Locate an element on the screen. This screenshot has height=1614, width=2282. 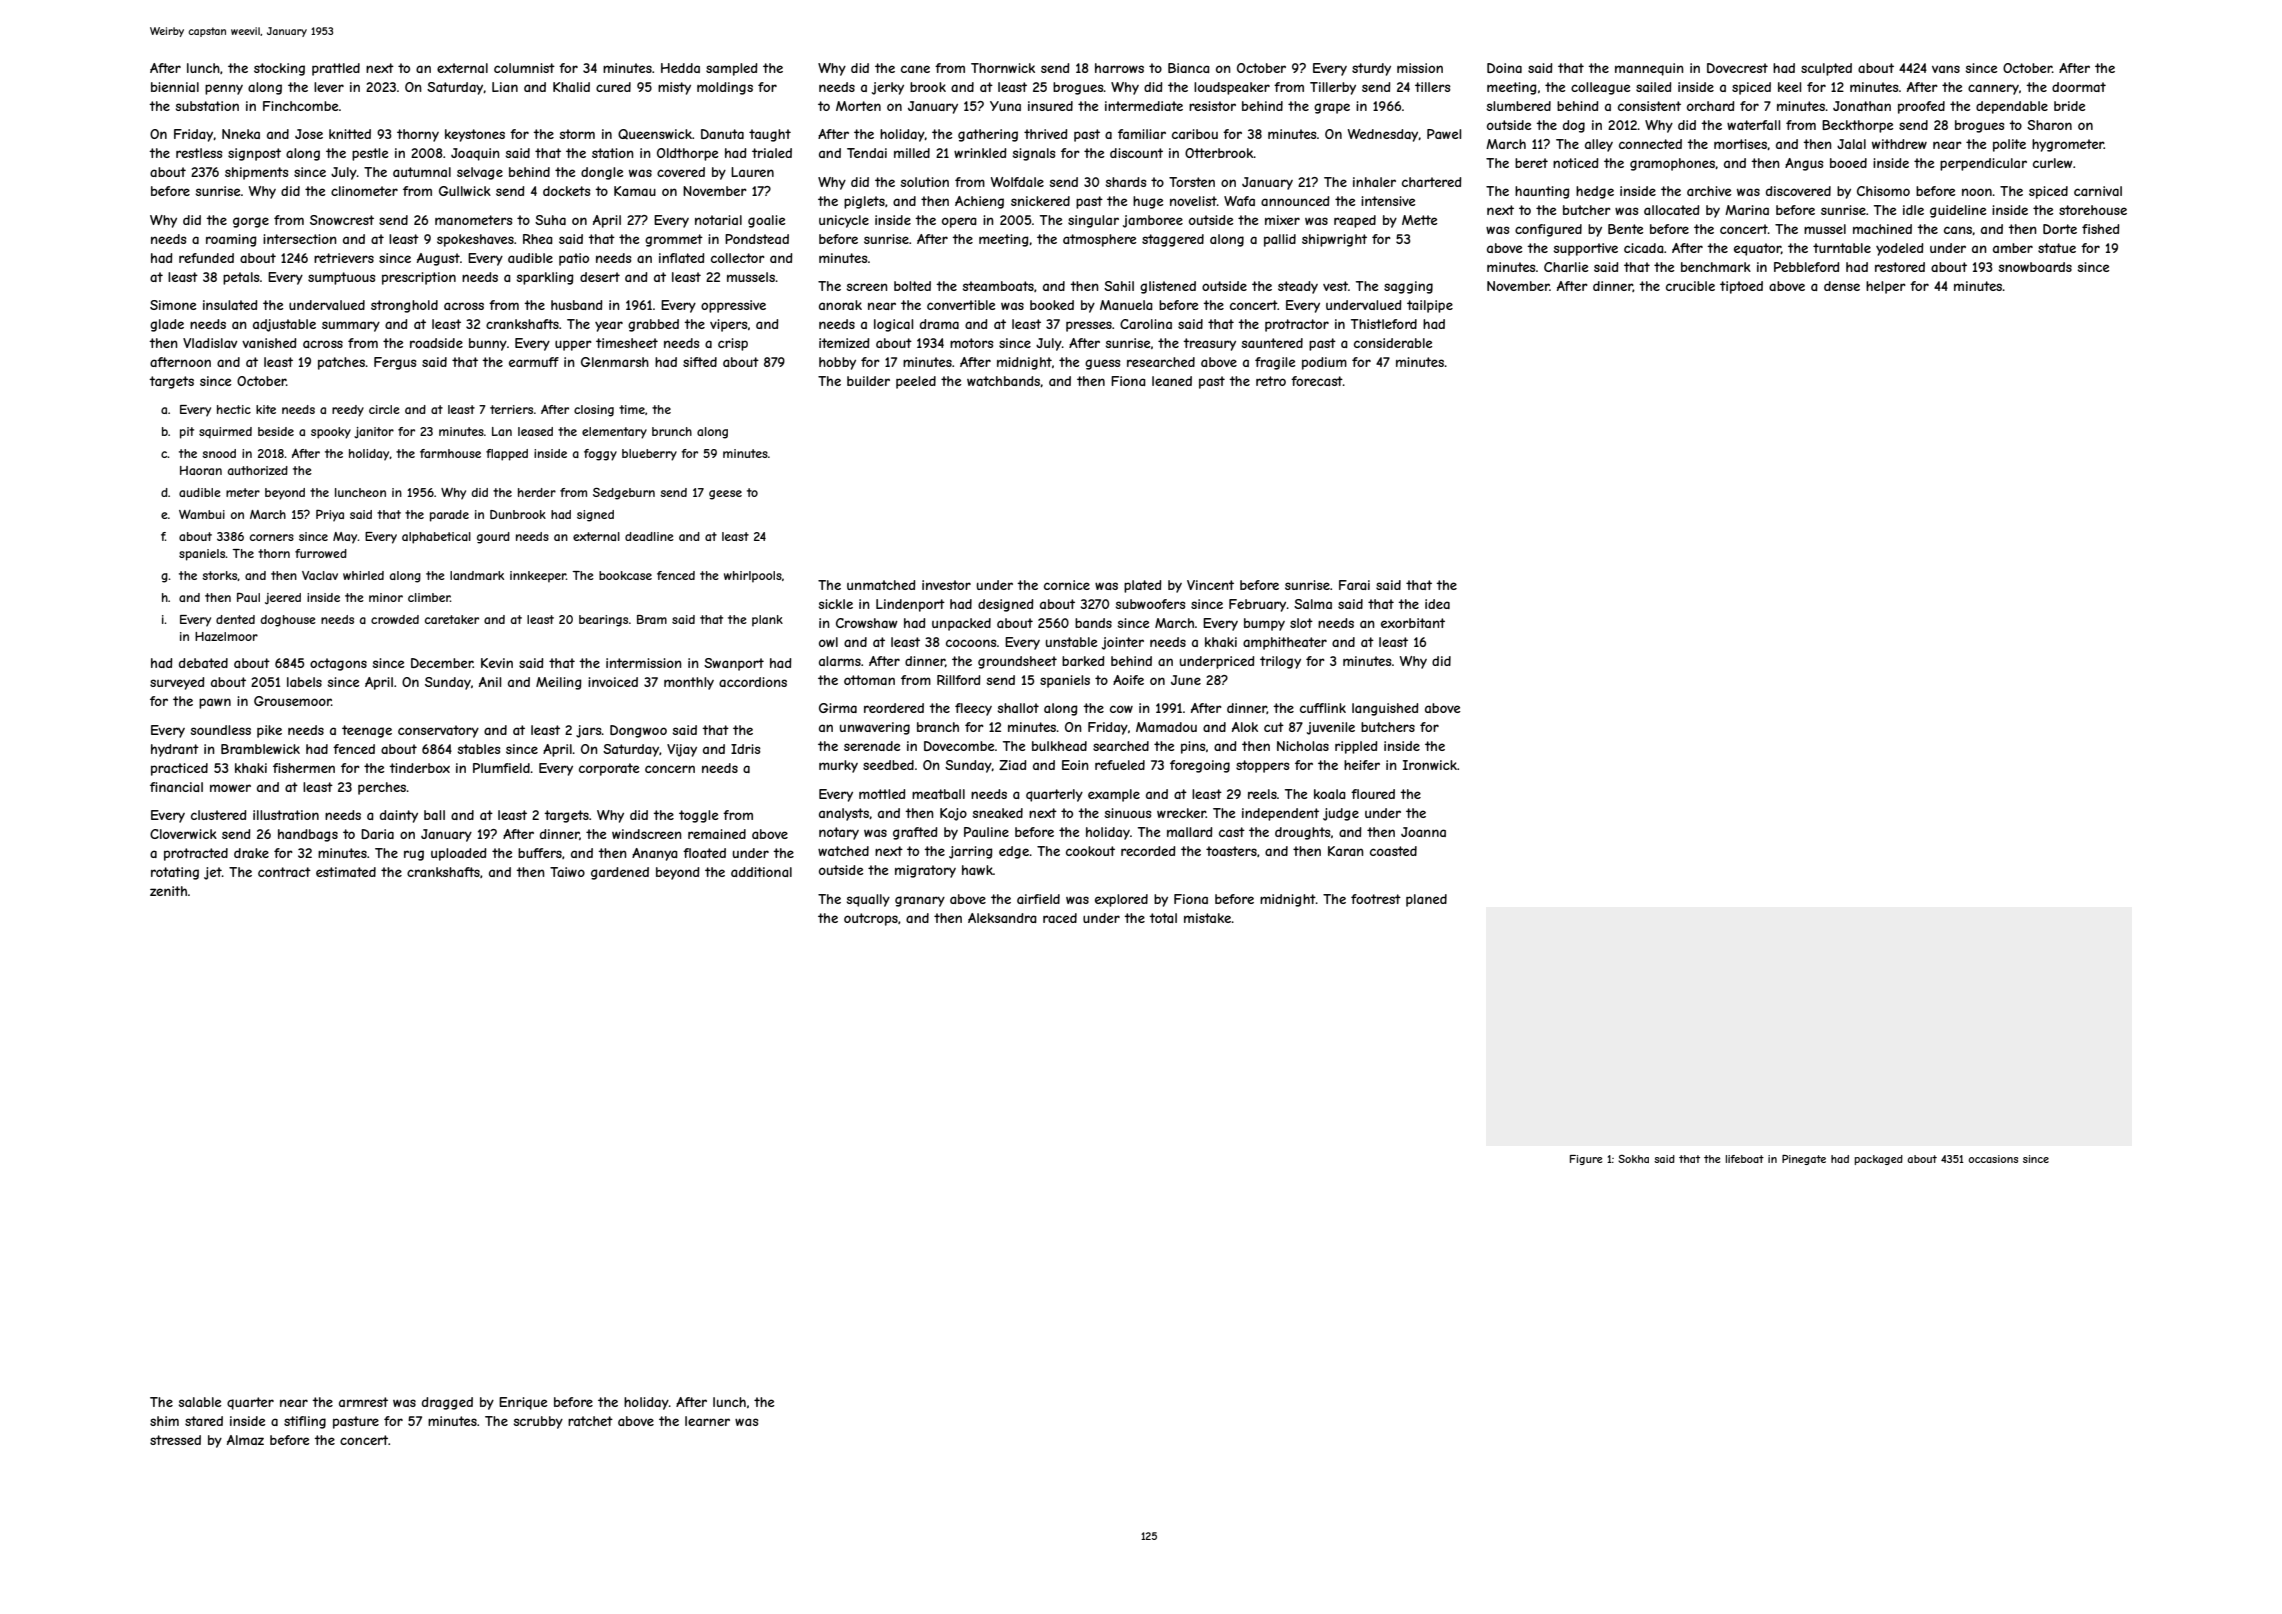
Wafa is located at coordinates (1239, 201).
